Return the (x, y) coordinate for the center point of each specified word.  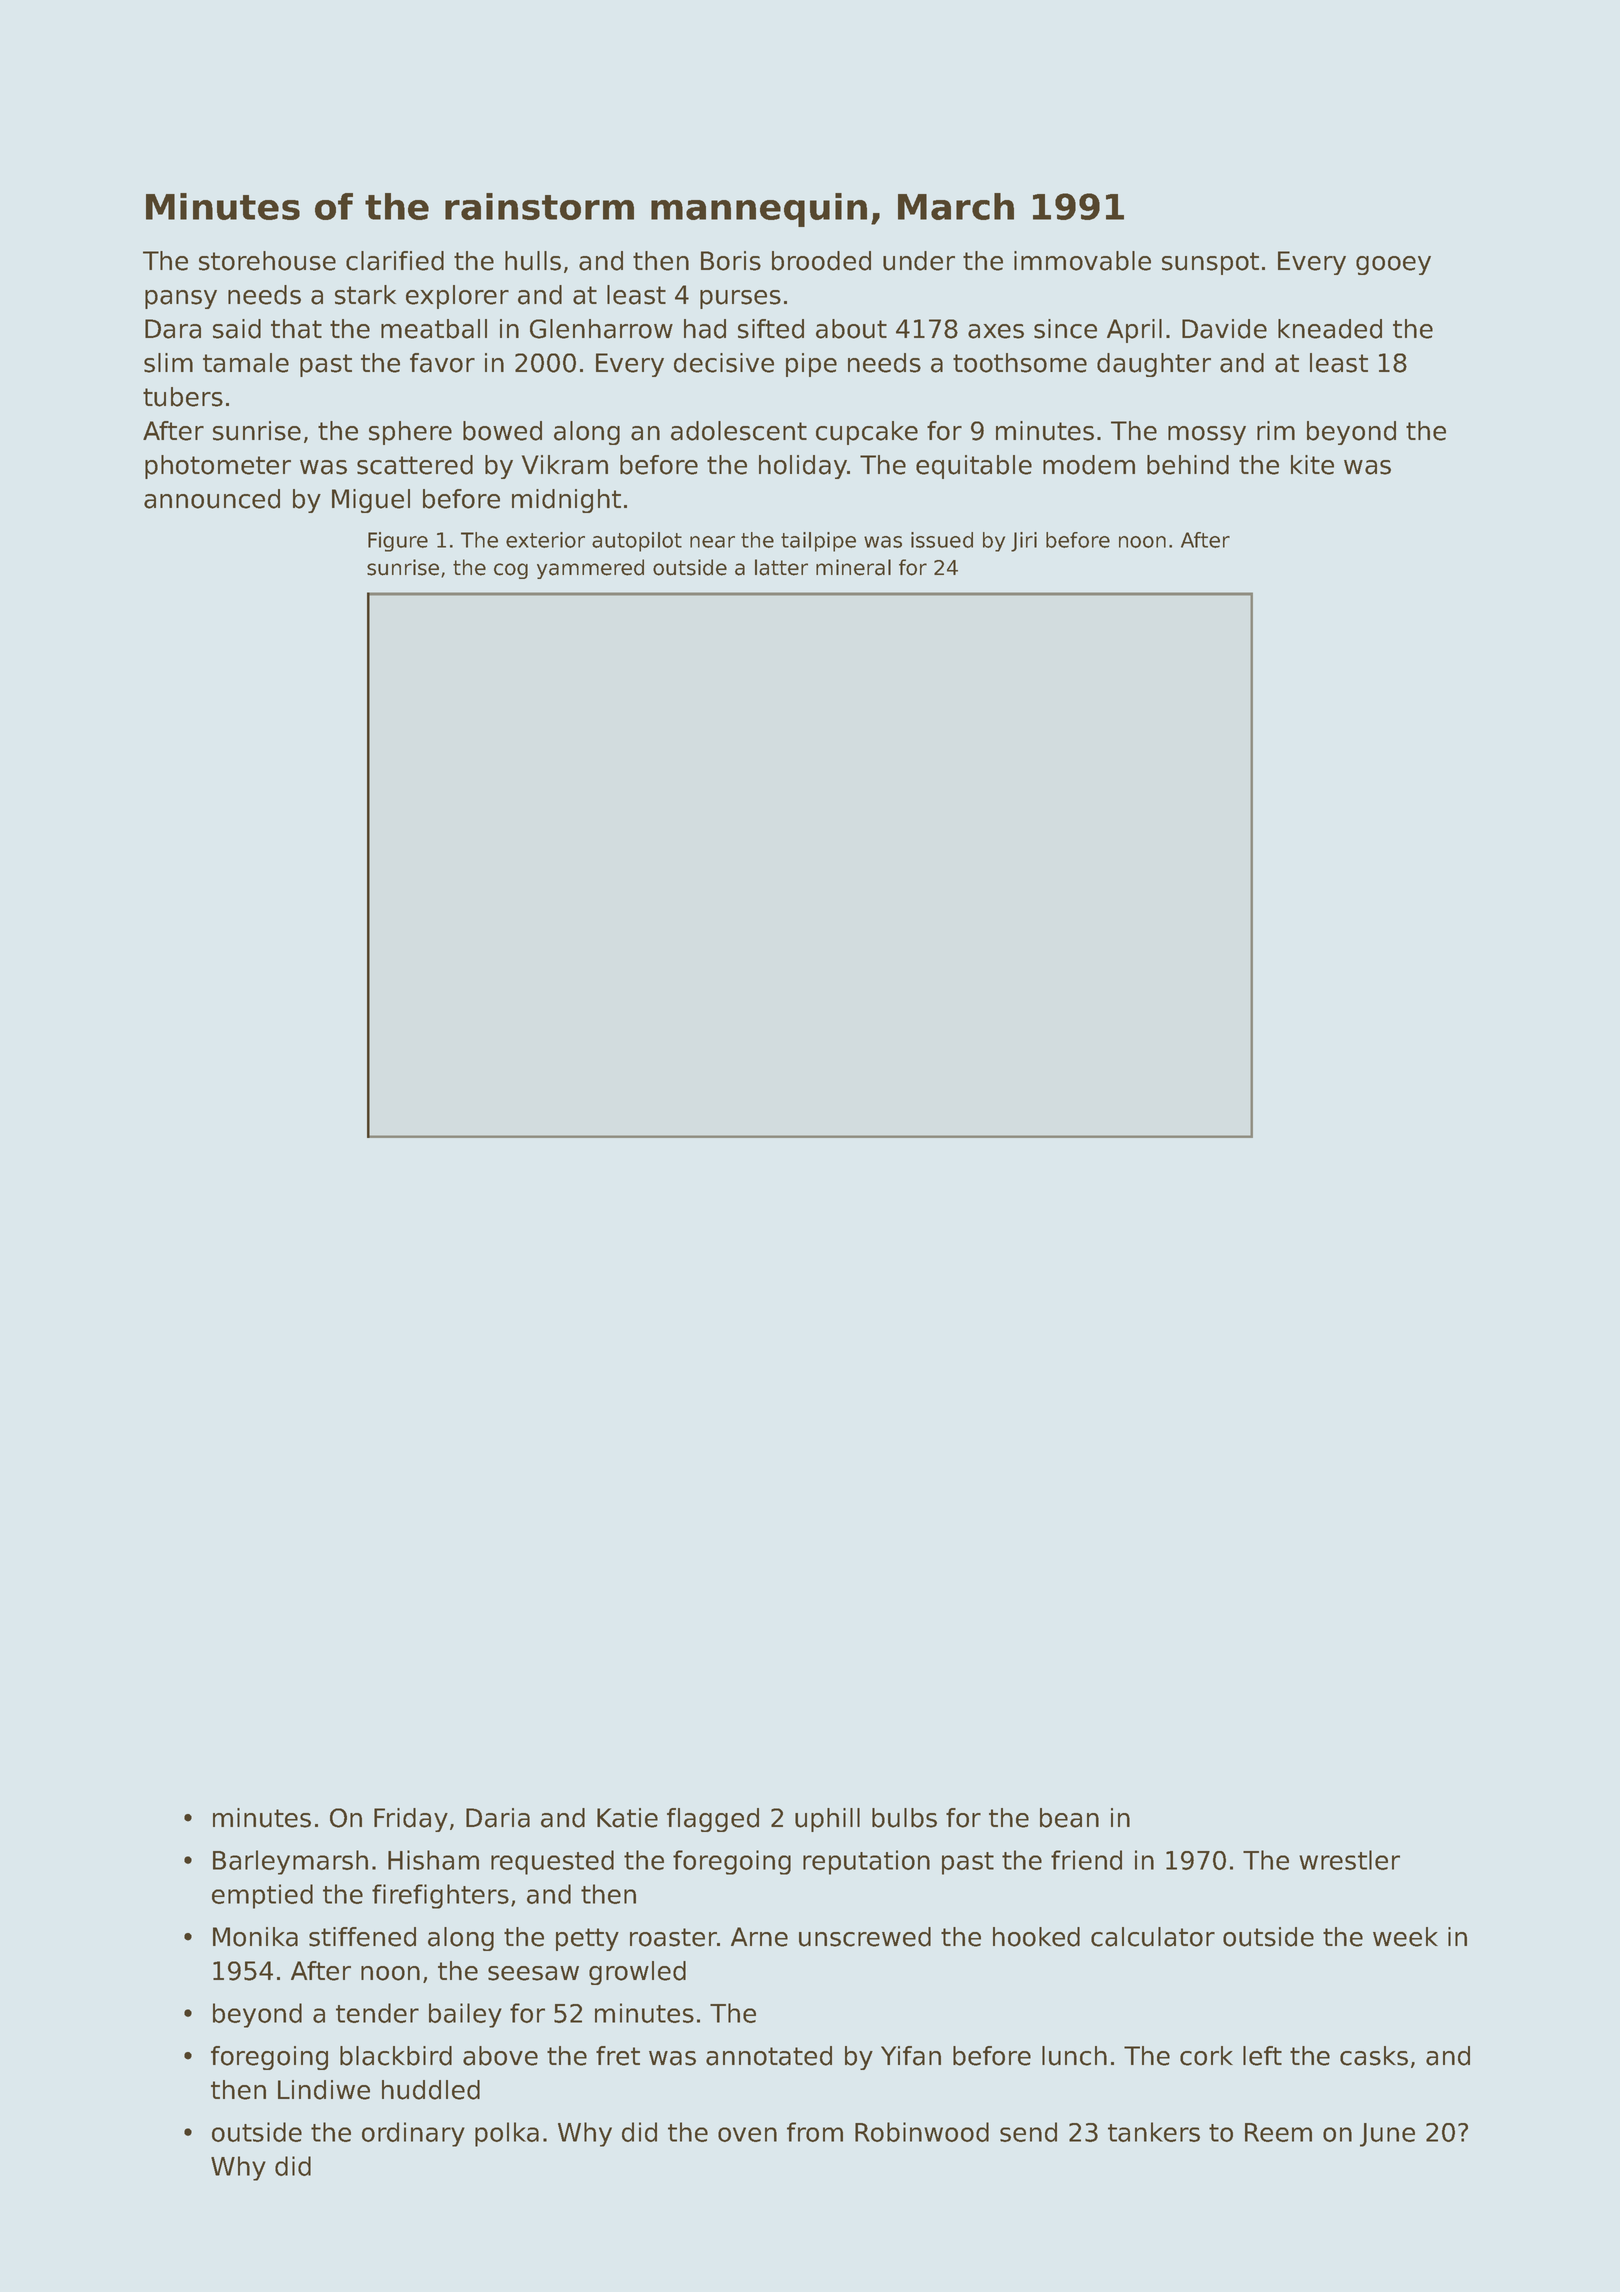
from (815, 2132)
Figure (398, 542)
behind (1188, 465)
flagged (713, 1820)
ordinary (413, 2134)
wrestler (1349, 1860)
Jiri (1024, 542)
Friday (411, 1820)
